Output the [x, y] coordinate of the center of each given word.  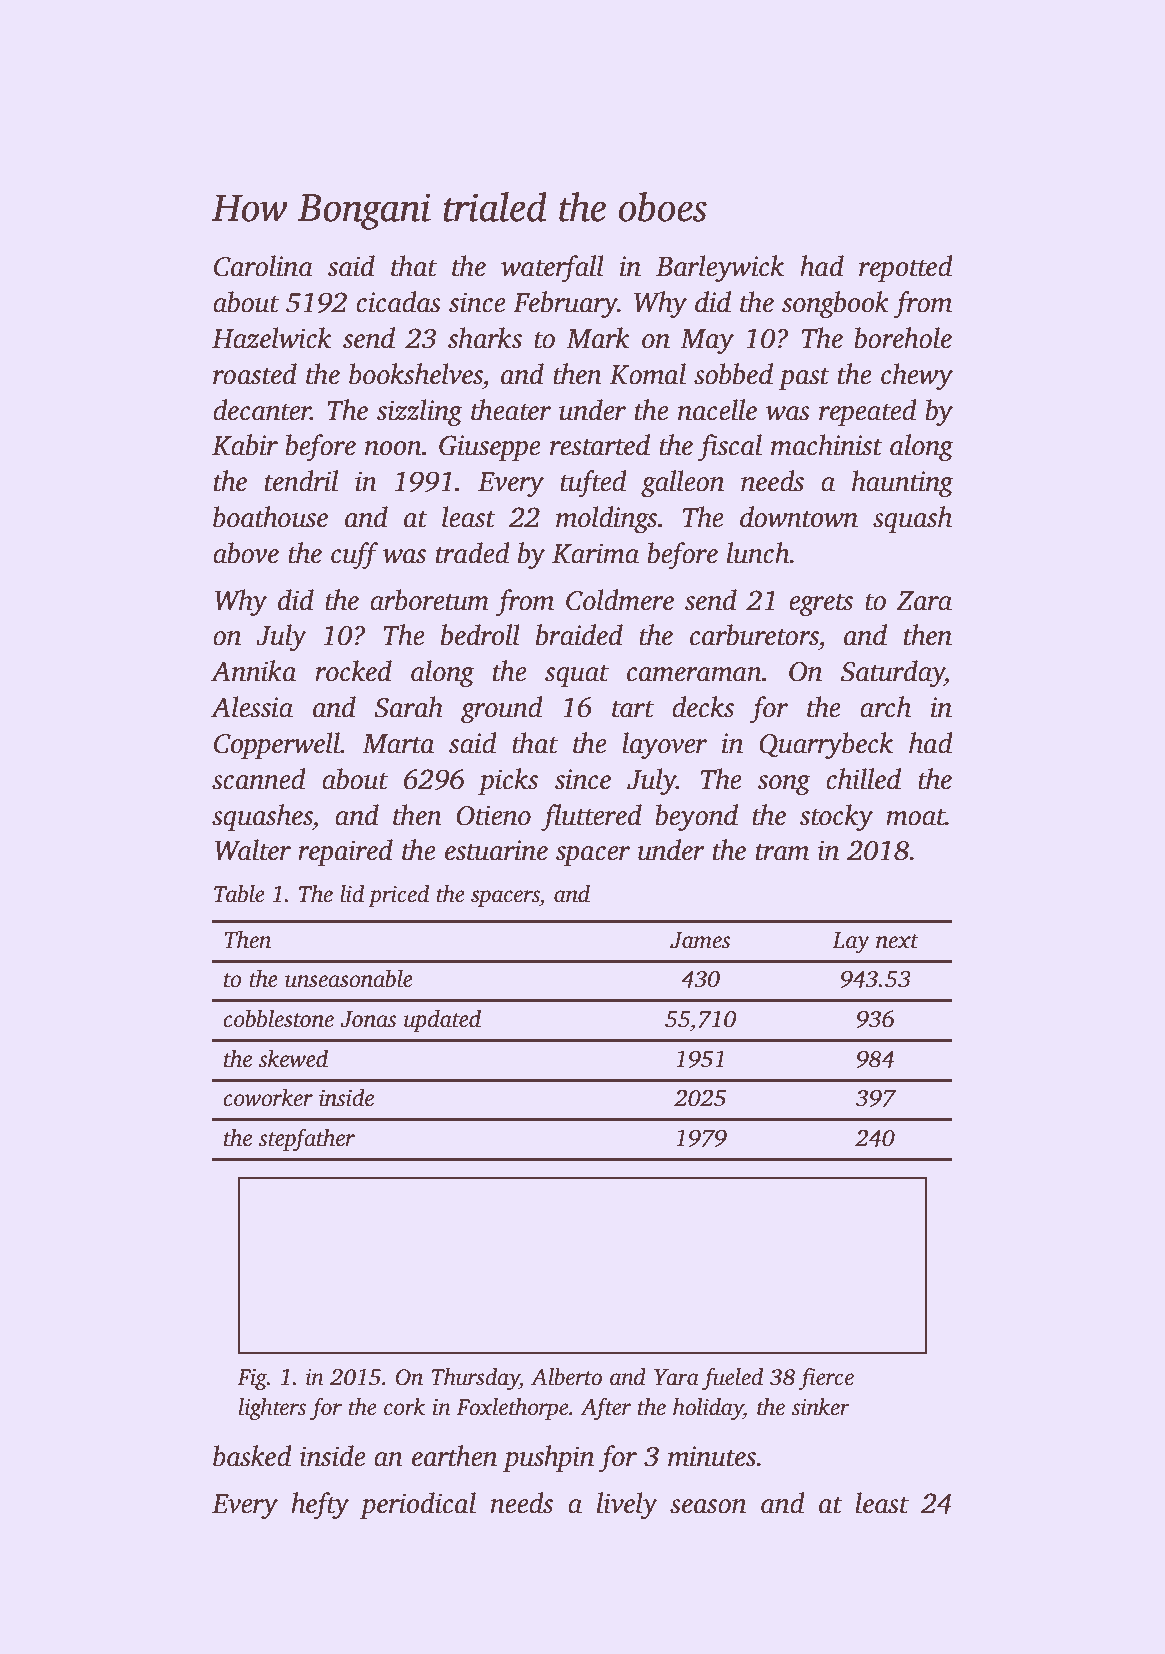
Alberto [566, 1377]
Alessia [252, 707]
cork [404, 1407]
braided [579, 635]
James [700, 940]
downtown [799, 517]
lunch [758, 553]
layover [664, 746]
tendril [301, 481]
